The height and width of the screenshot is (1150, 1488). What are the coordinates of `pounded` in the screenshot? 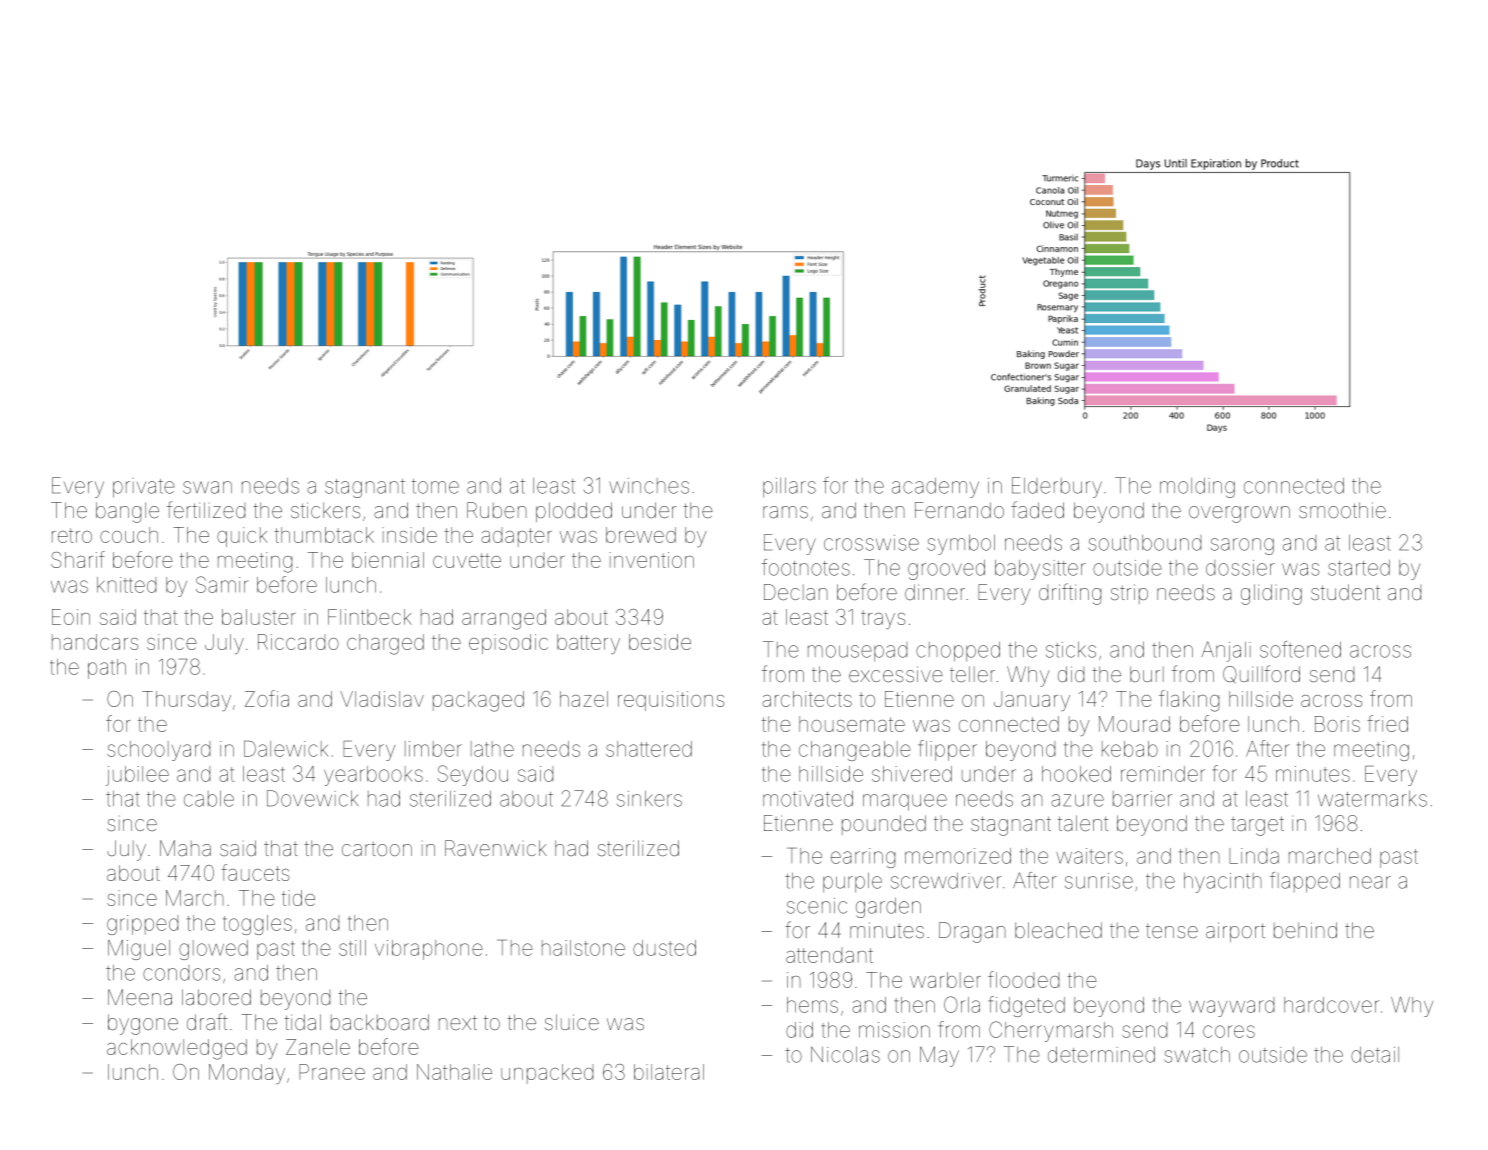 It's located at (884, 825).
